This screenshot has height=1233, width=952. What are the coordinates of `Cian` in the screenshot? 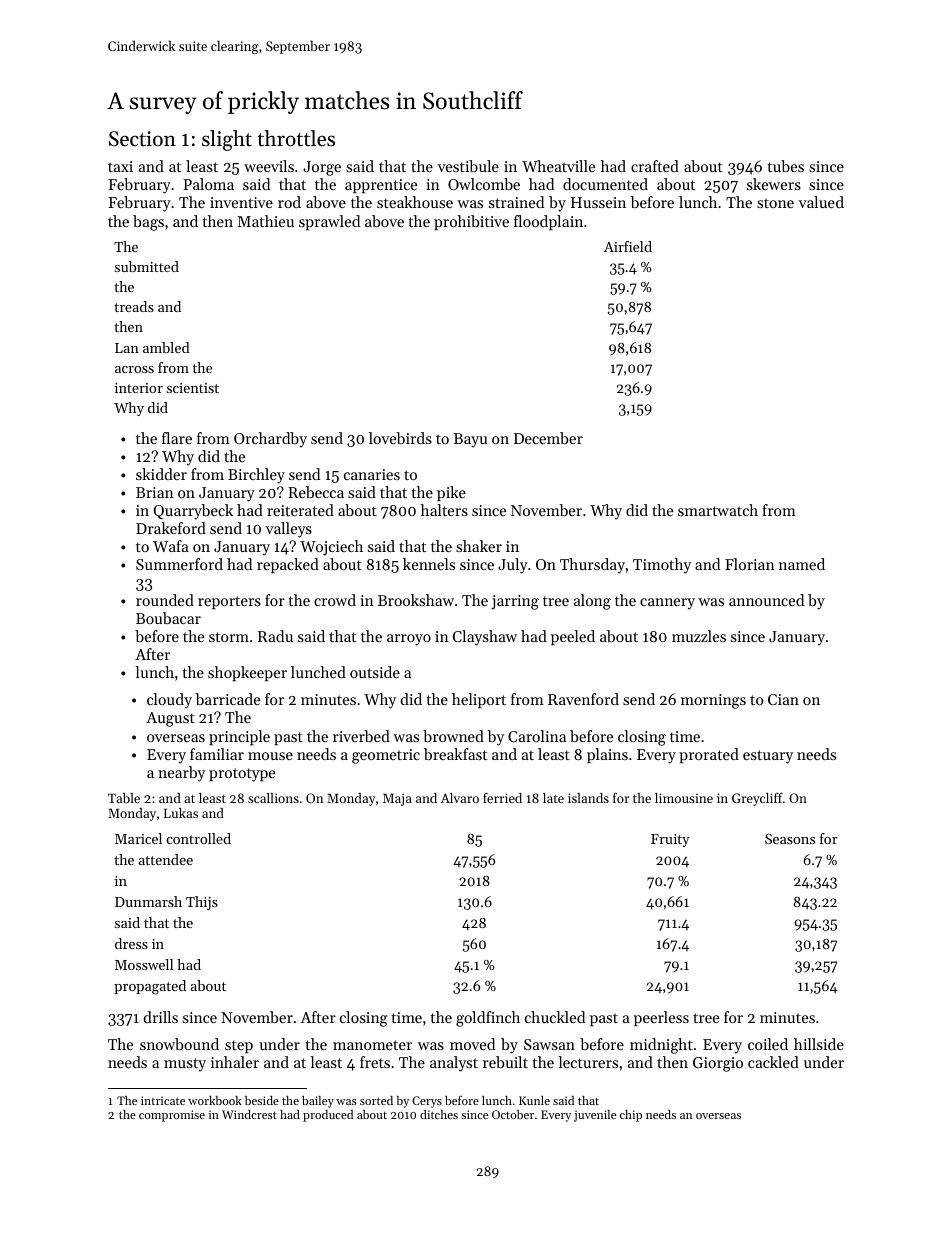 It's located at (783, 699).
